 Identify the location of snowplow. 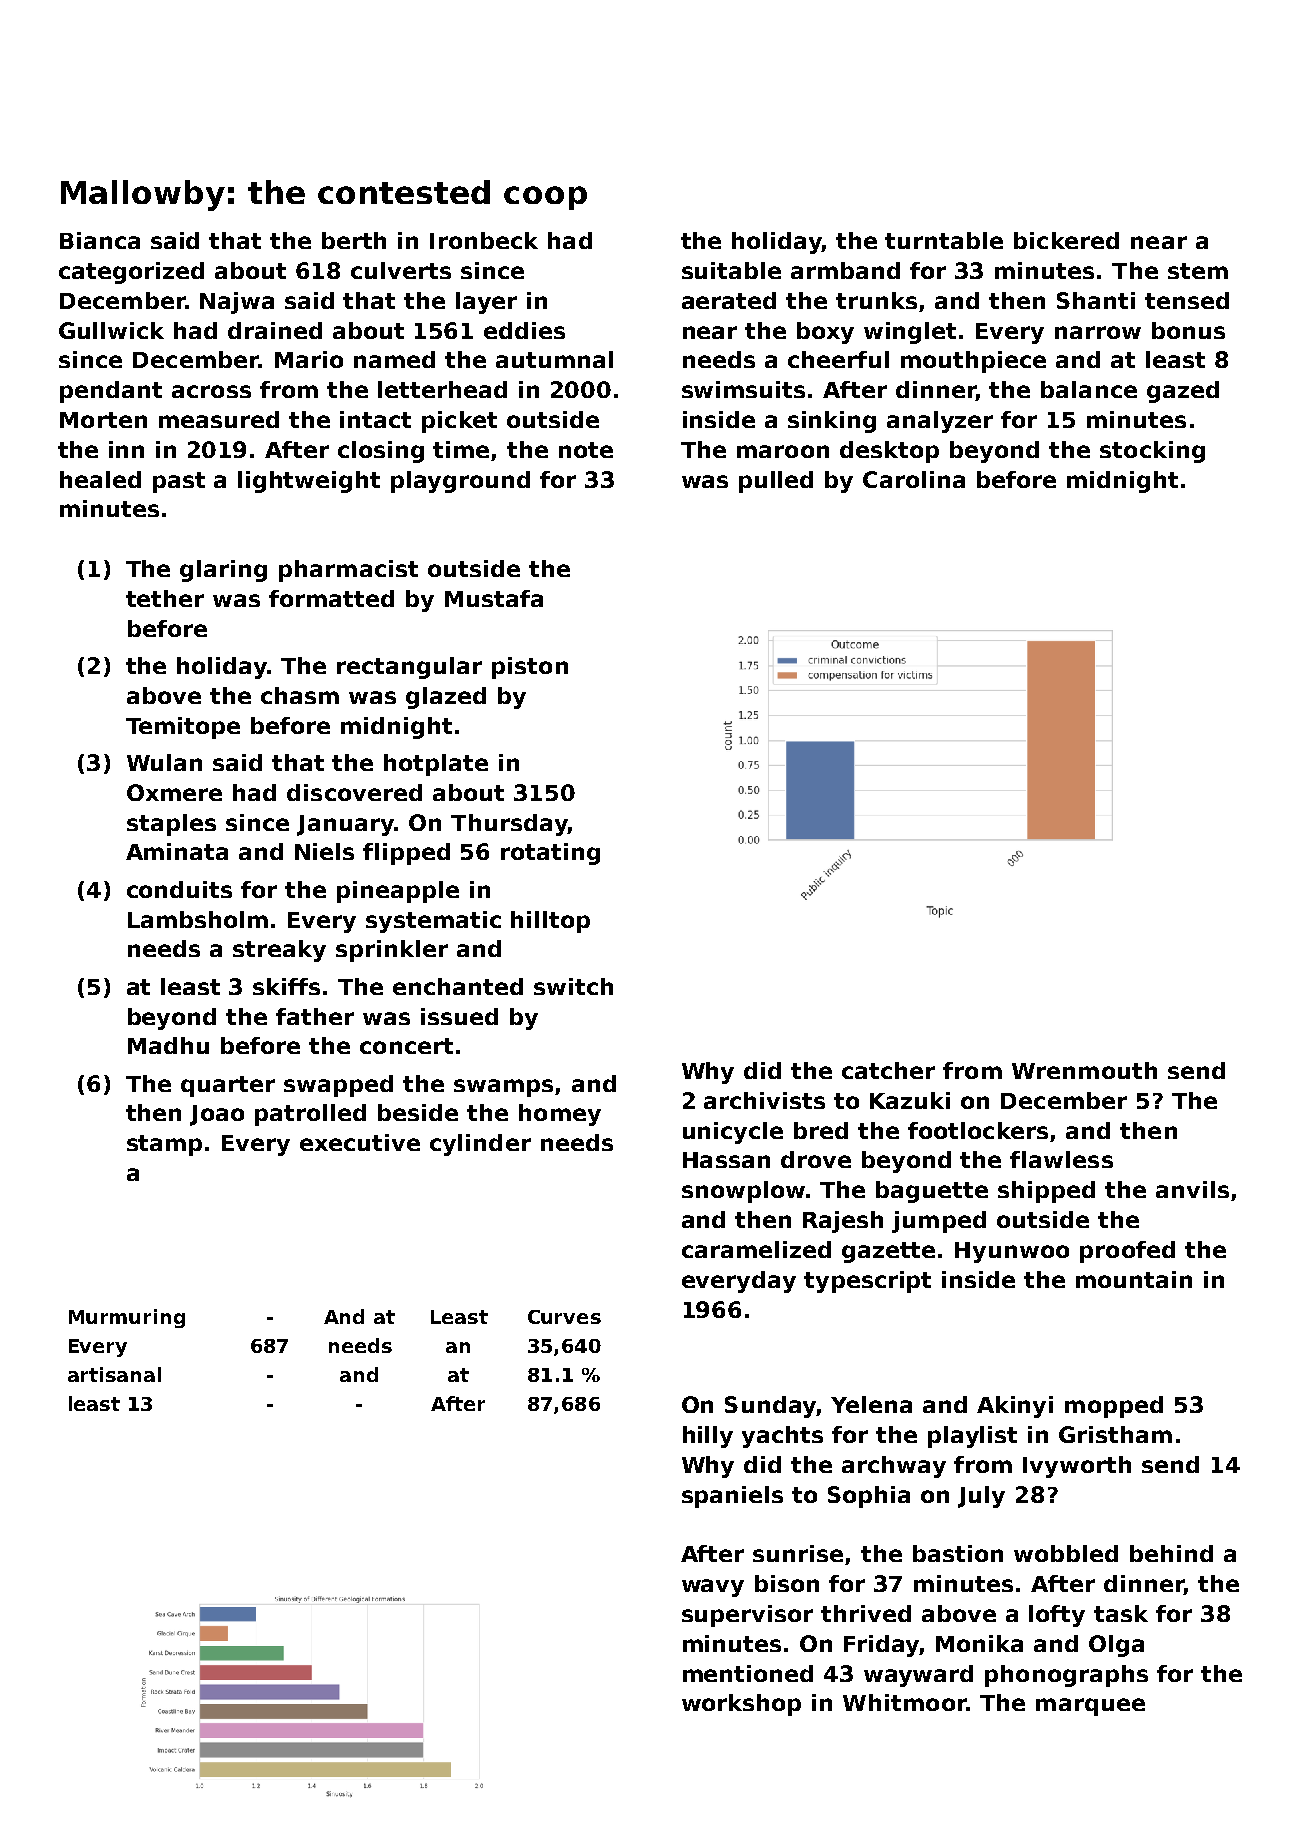
(743, 1192).
